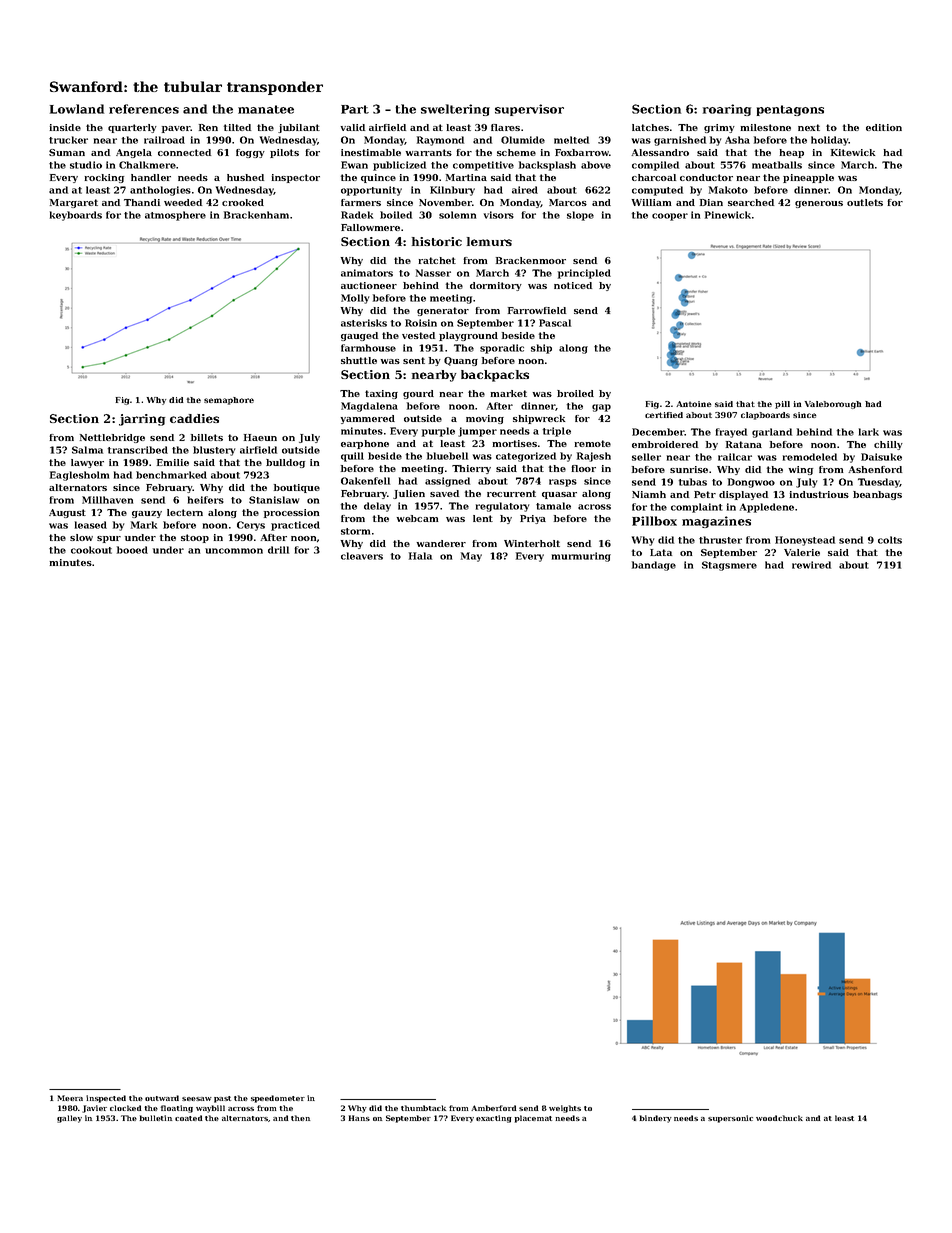  I want to click on Lowland, so click(77, 109).
